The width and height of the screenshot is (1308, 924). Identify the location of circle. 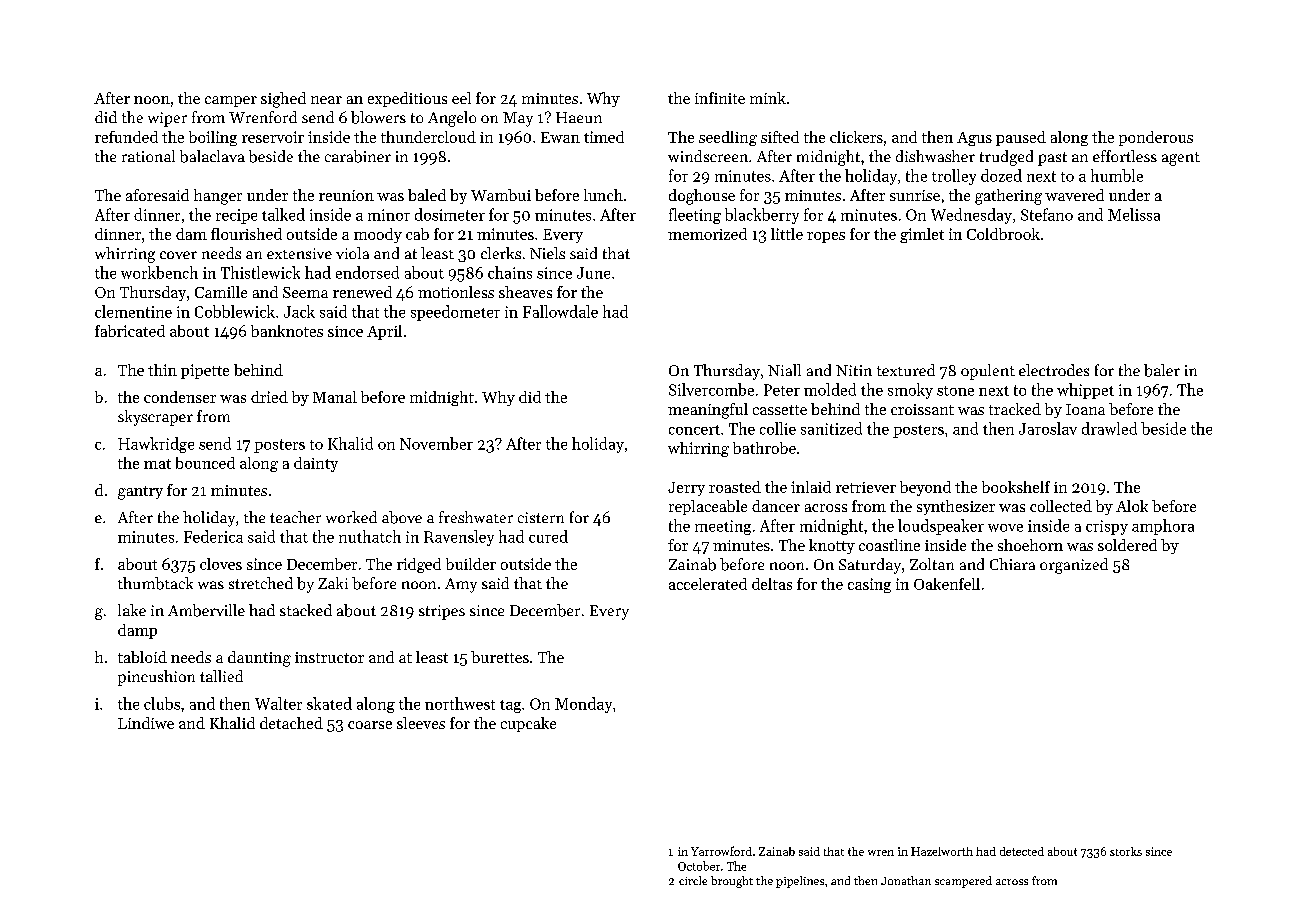
(693, 880).
